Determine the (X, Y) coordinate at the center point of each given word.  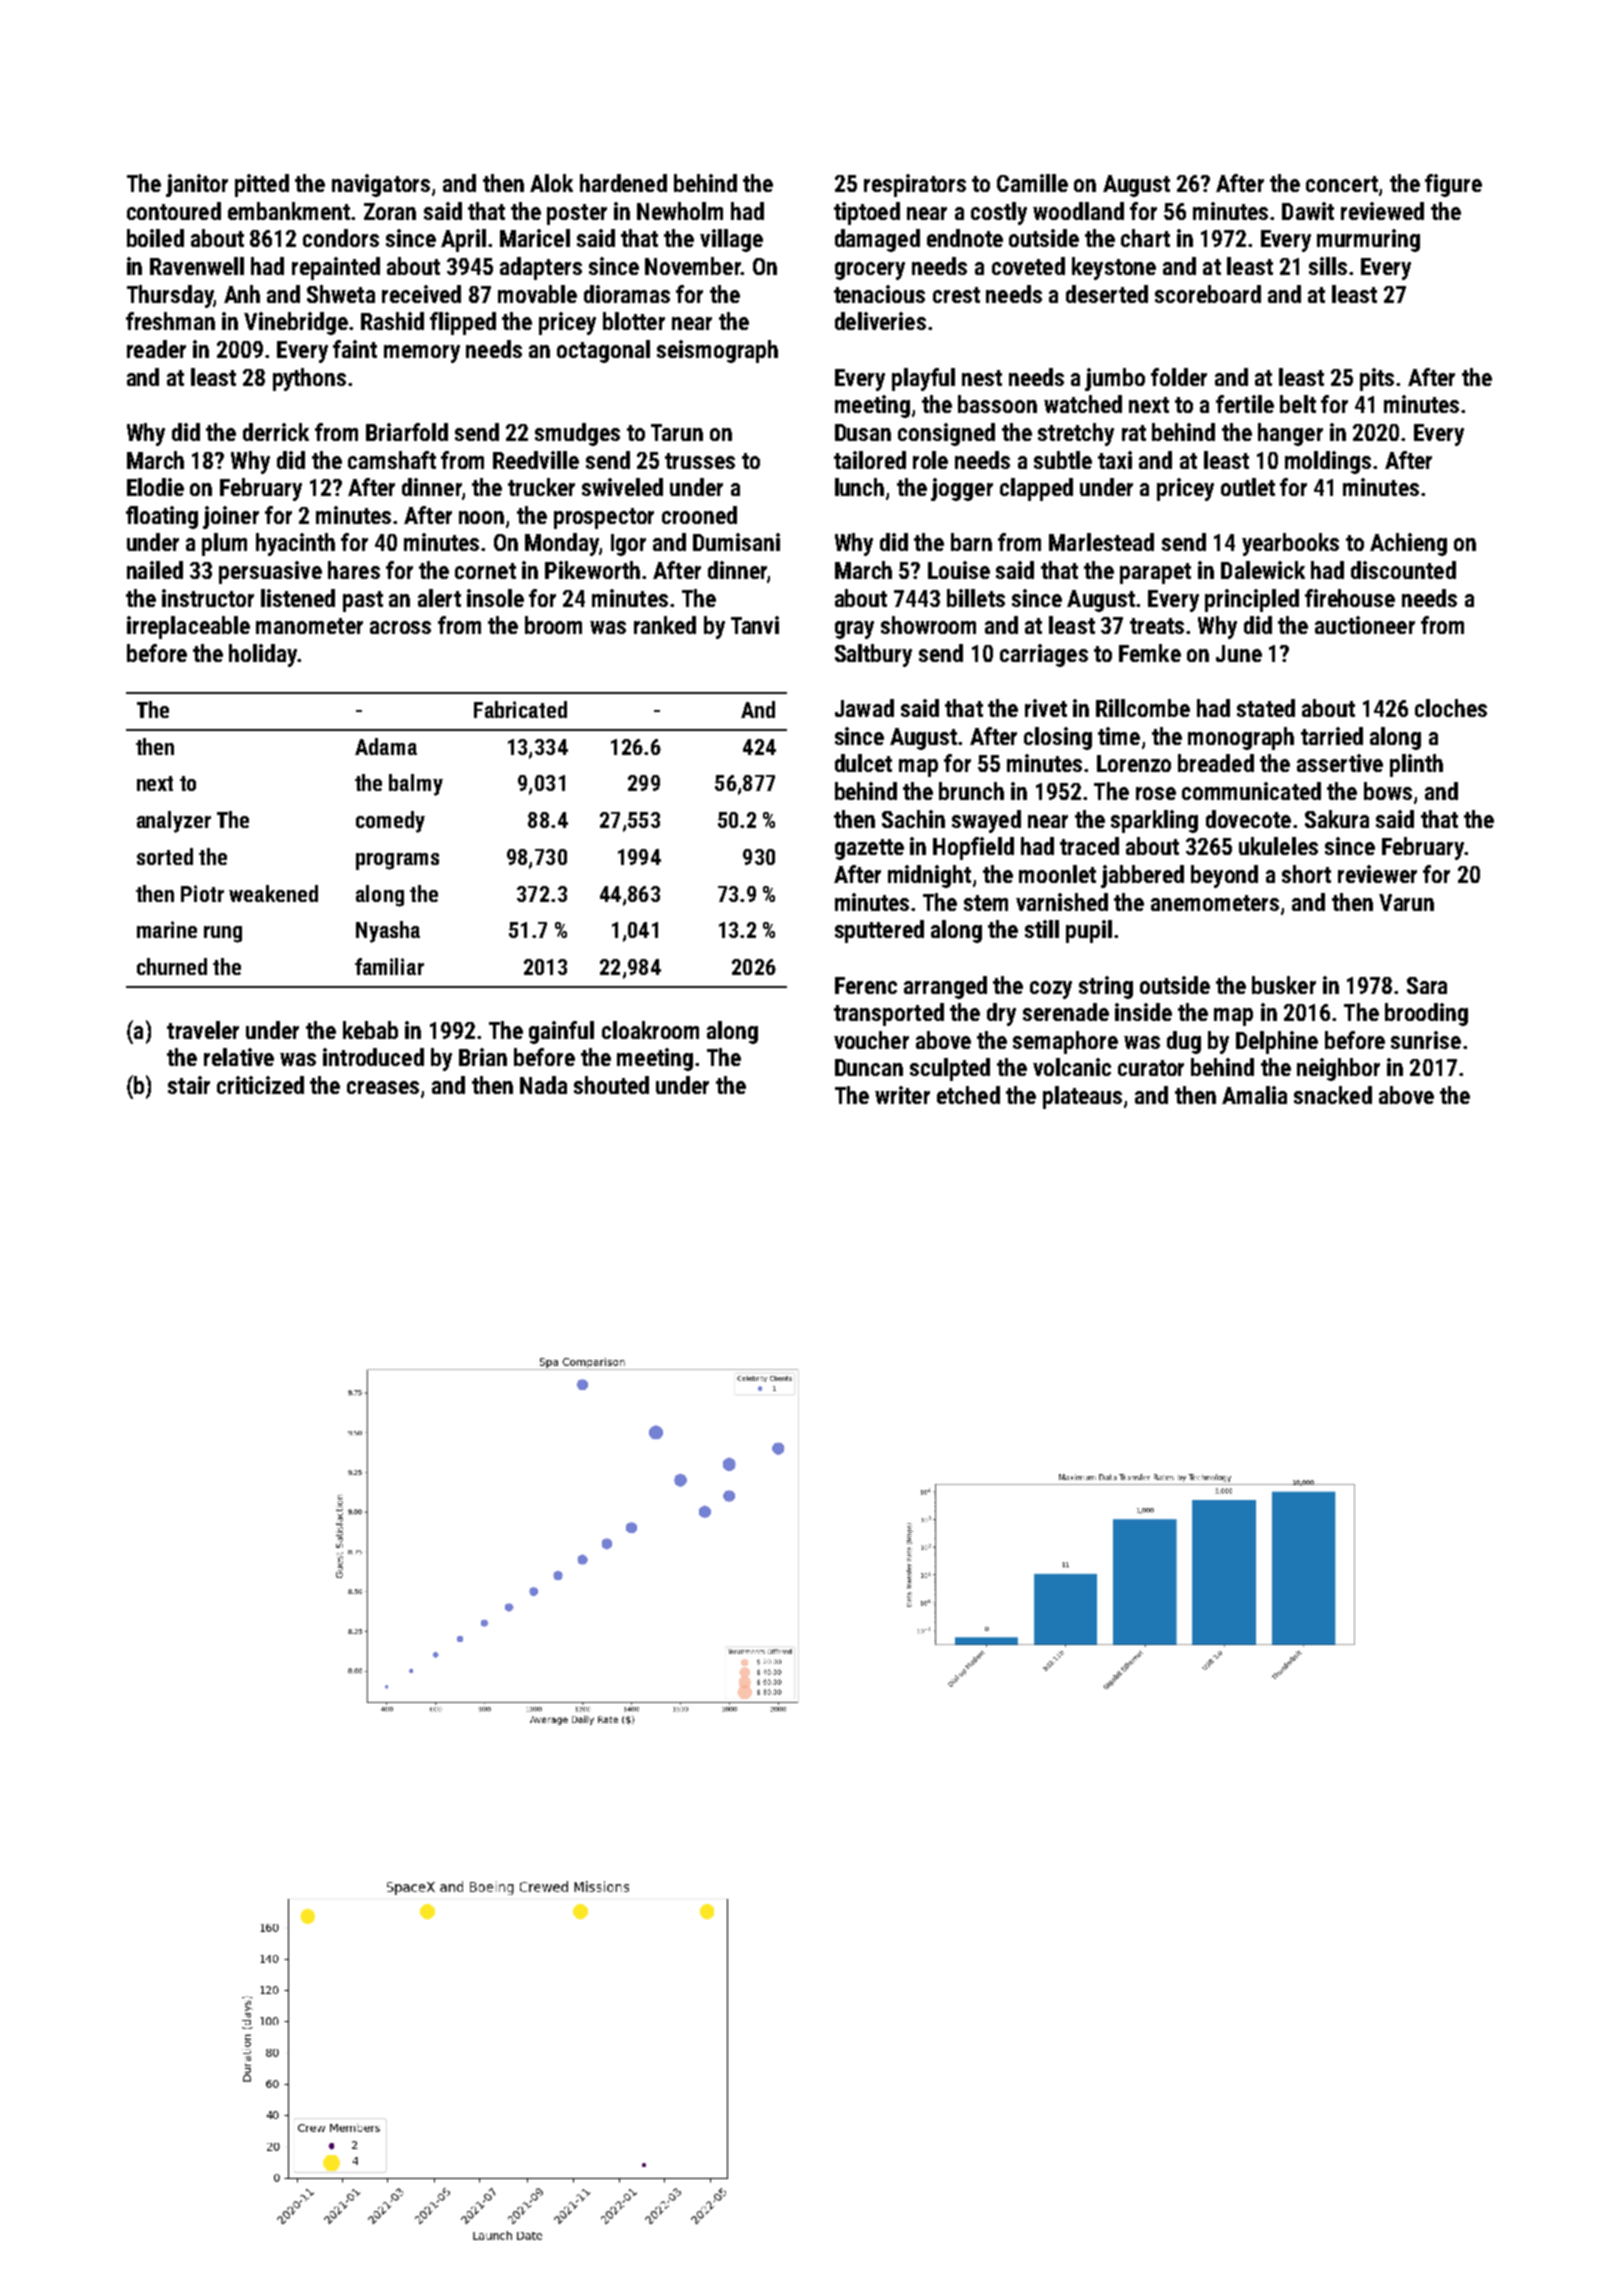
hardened (623, 183)
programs (397, 861)
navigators (381, 185)
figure (1453, 185)
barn (971, 542)
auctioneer (1365, 625)
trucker (541, 487)
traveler (203, 1030)
